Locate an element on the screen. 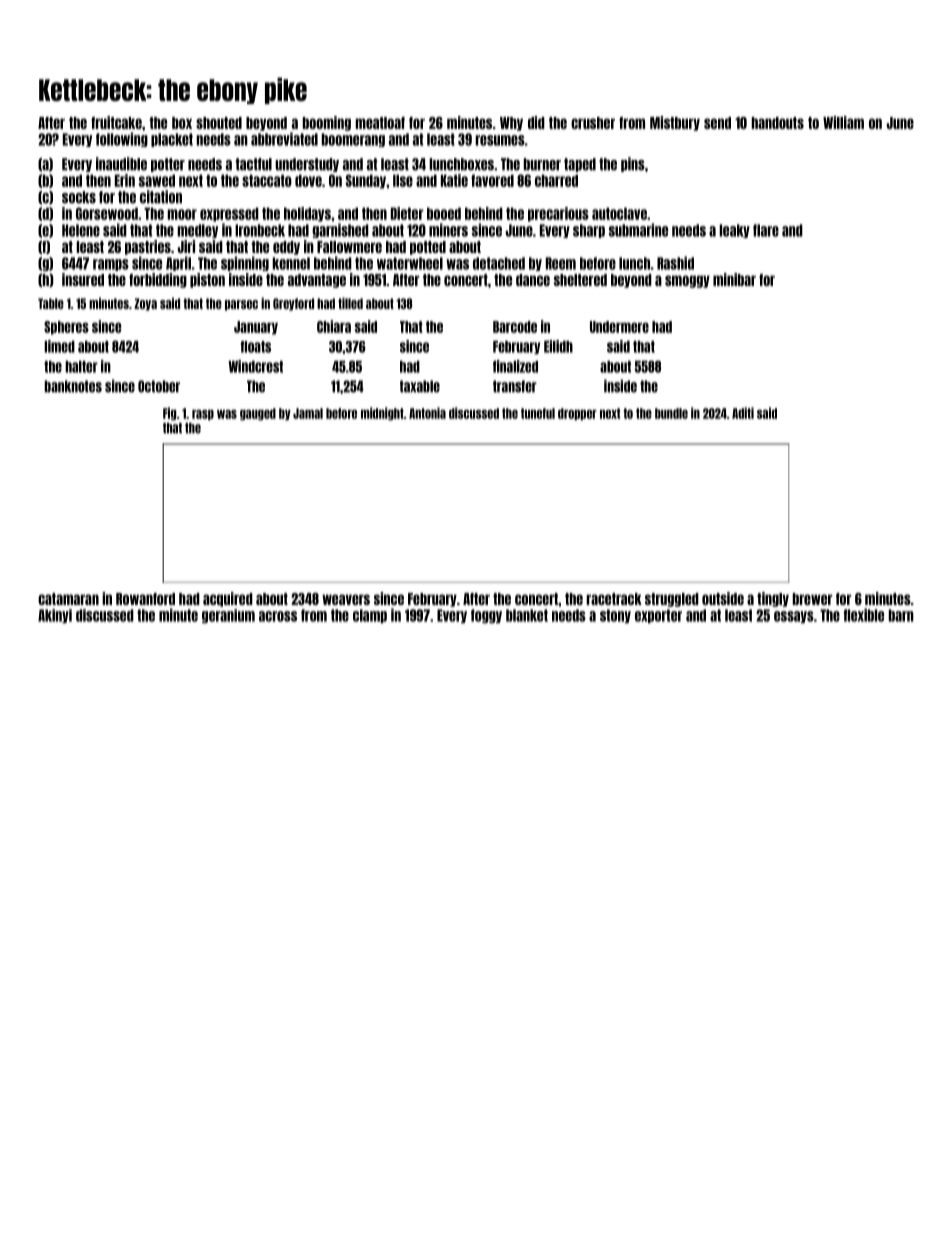 The width and height of the screenshot is (952, 1233). meatloaf is located at coordinates (380, 123).
